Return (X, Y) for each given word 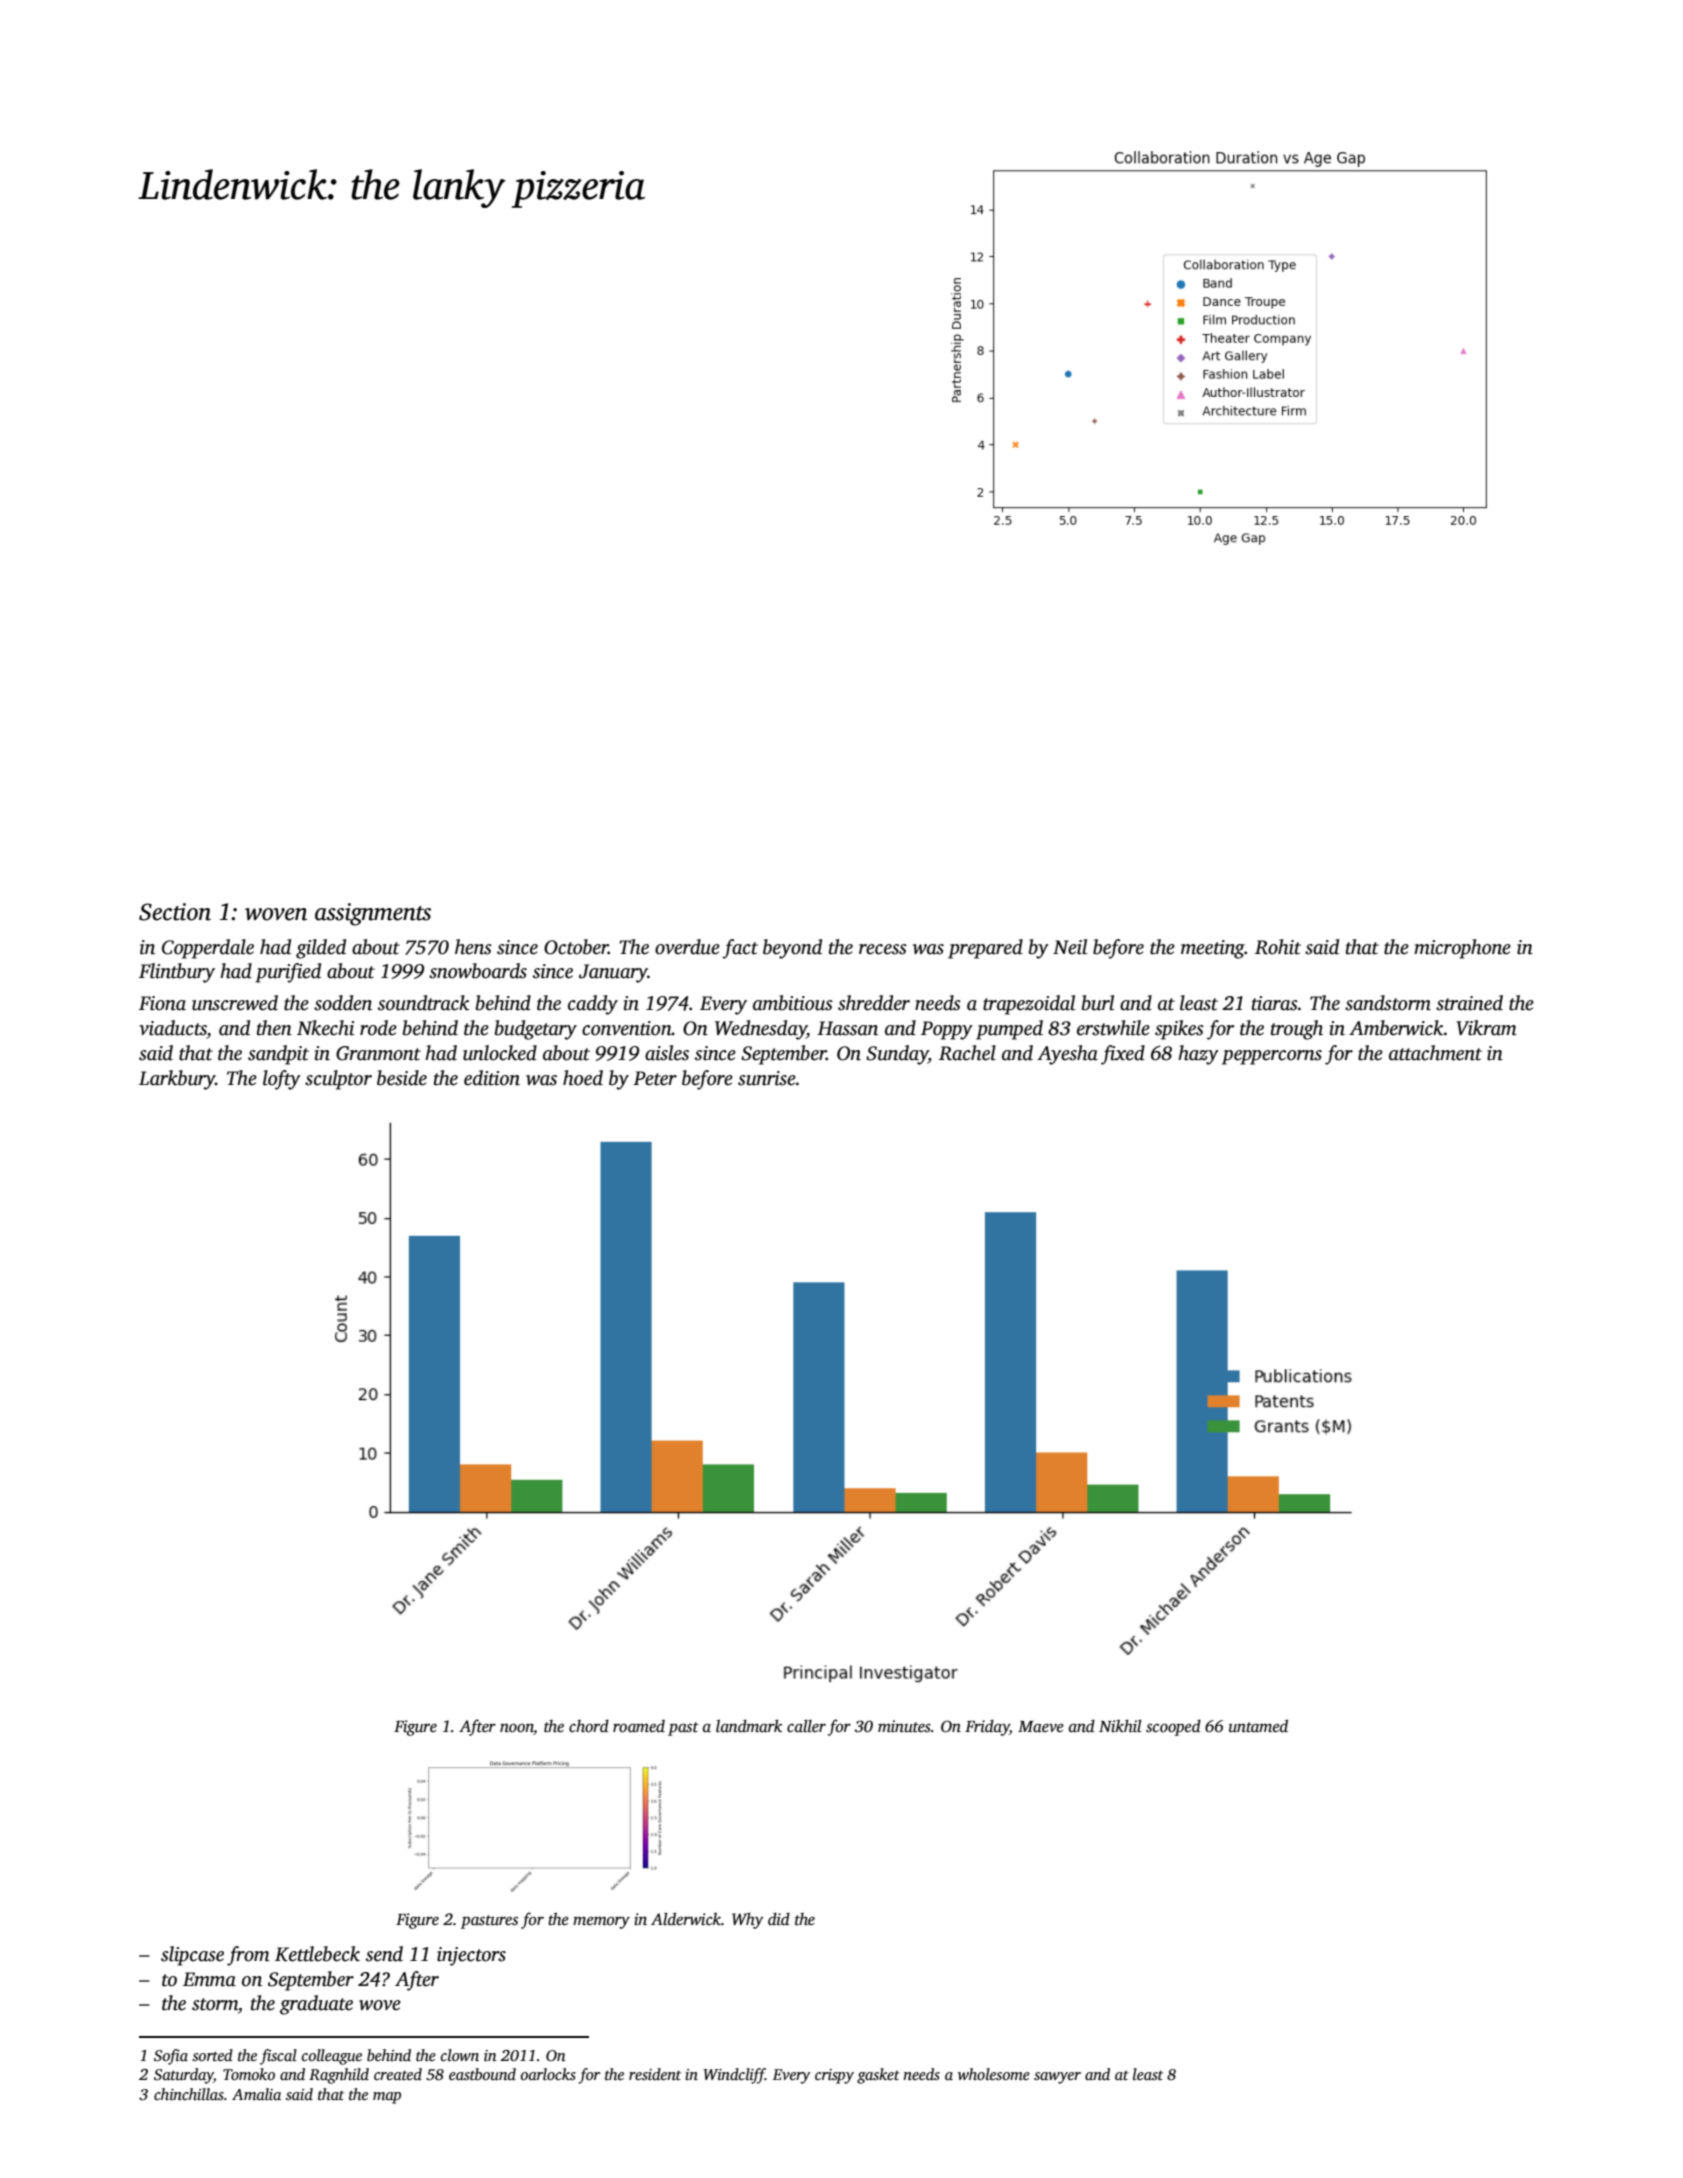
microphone (1462, 949)
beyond (792, 949)
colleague (332, 2057)
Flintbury (177, 973)
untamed (1258, 1726)
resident (655, 2074)
